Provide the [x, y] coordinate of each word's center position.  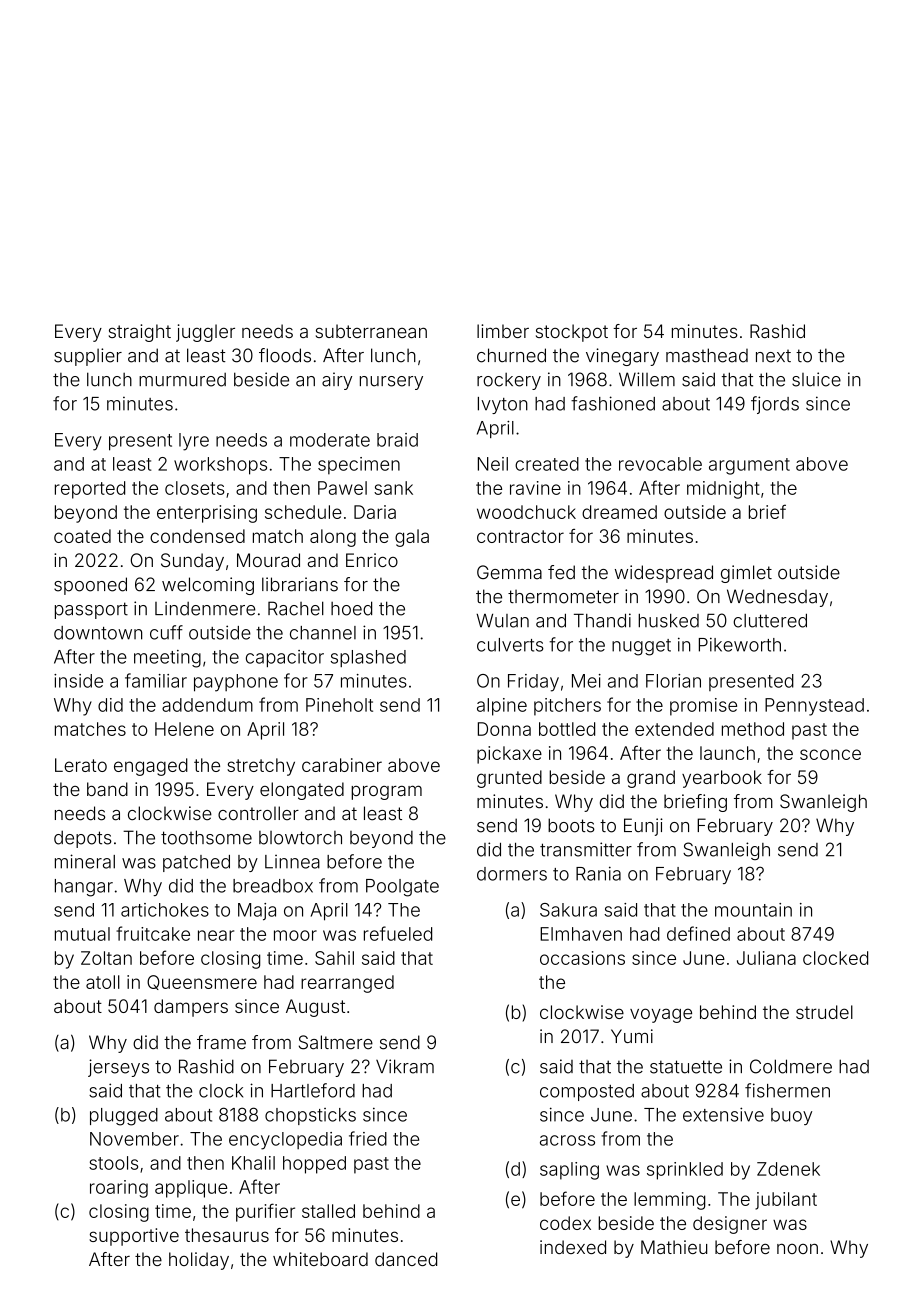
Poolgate [402, 888]
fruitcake [153, 933]
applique [191, 1189]
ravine [535, 488]
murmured [182, 380]
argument [749, 466]
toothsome [206, 837]
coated [82, 536]
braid [397, 440]
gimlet [746, 574]
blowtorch [300, 838]
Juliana [766, 958]
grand [651, 779]
